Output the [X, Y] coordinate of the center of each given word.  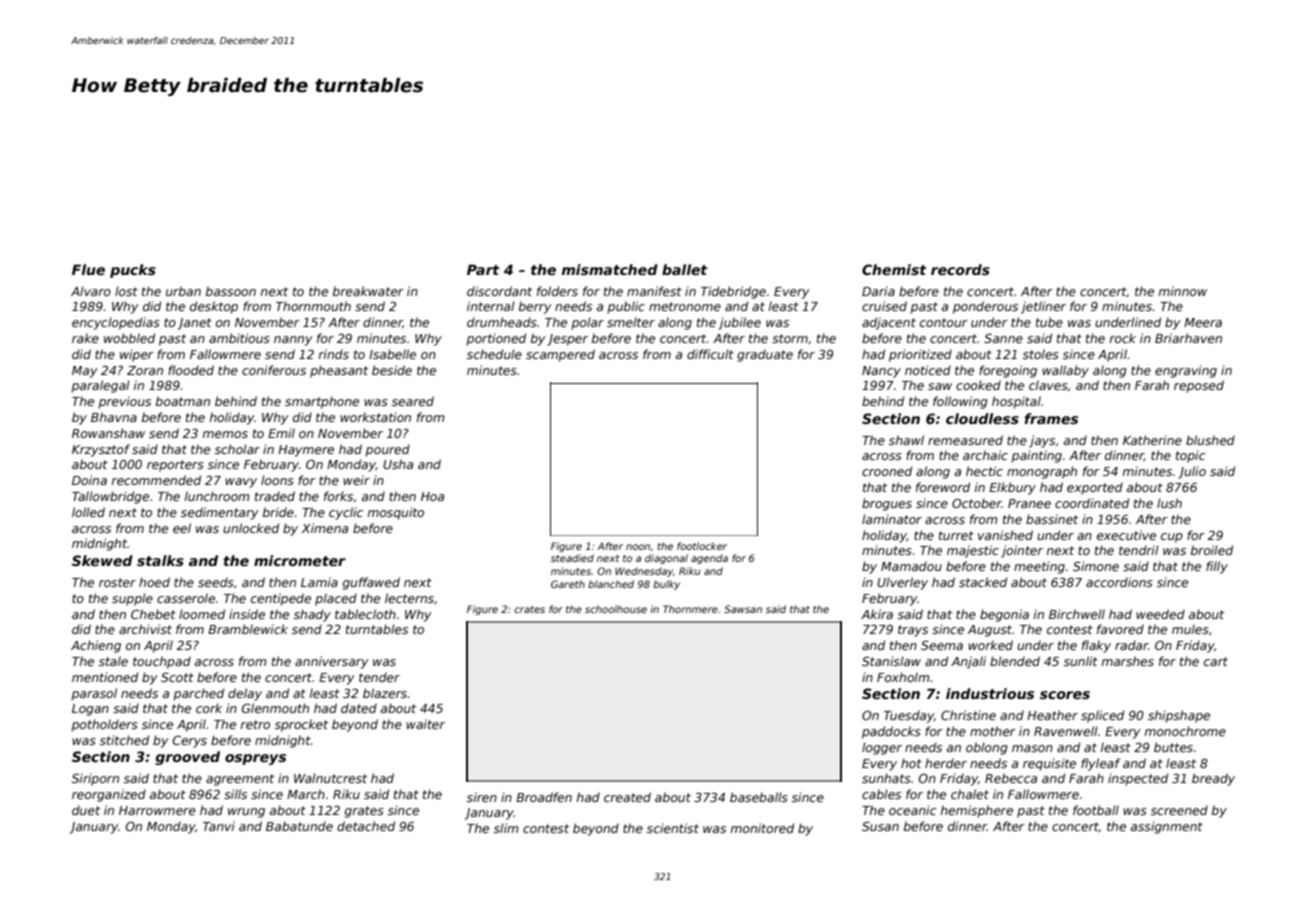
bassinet [1052, 519]
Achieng [96, 646]
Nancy [881, 372]
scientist [673, 828]
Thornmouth [313, 306]
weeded [1160, 614]
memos [225, 434]
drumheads [502, 322]
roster [117, 582]
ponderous [985, 307]
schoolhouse [616, 609]
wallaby [1065, 371]
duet [86, 810]
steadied [572, 558]
